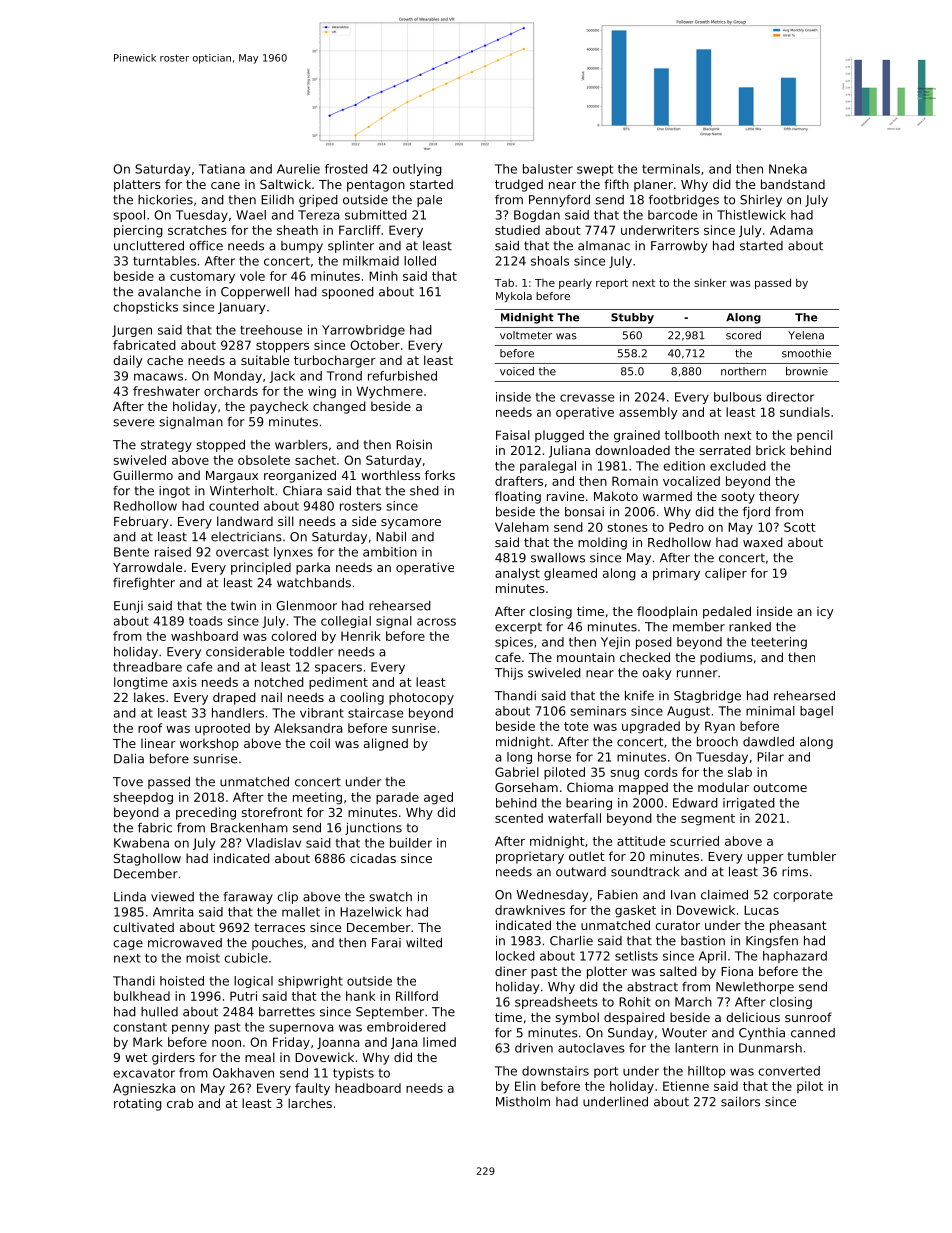 This screenshot has height=1233, width=952. Describe the element at coordinates (525, 1086) in the screenshot. I see `Elin` at that location.
